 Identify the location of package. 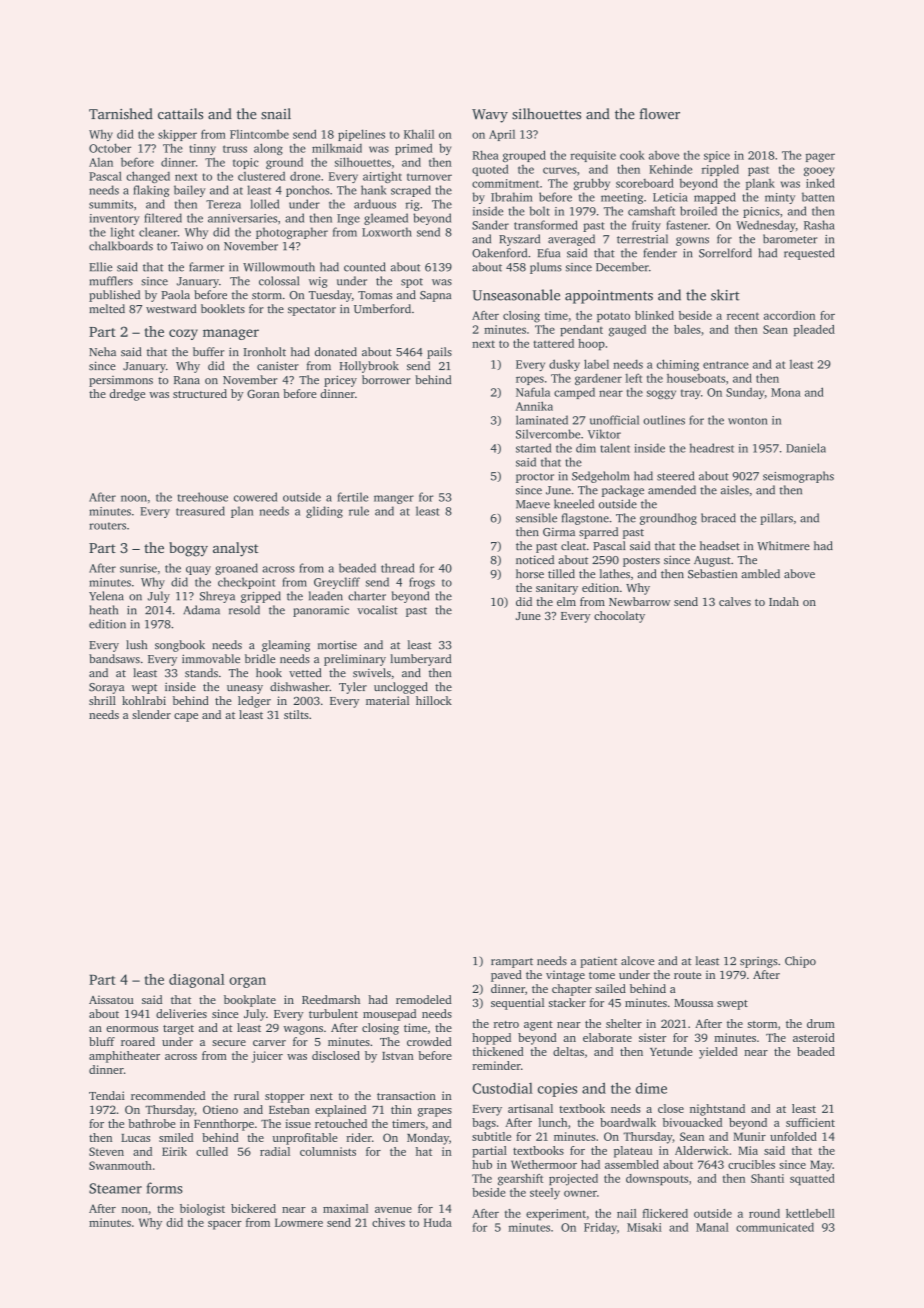
(623, 491).
